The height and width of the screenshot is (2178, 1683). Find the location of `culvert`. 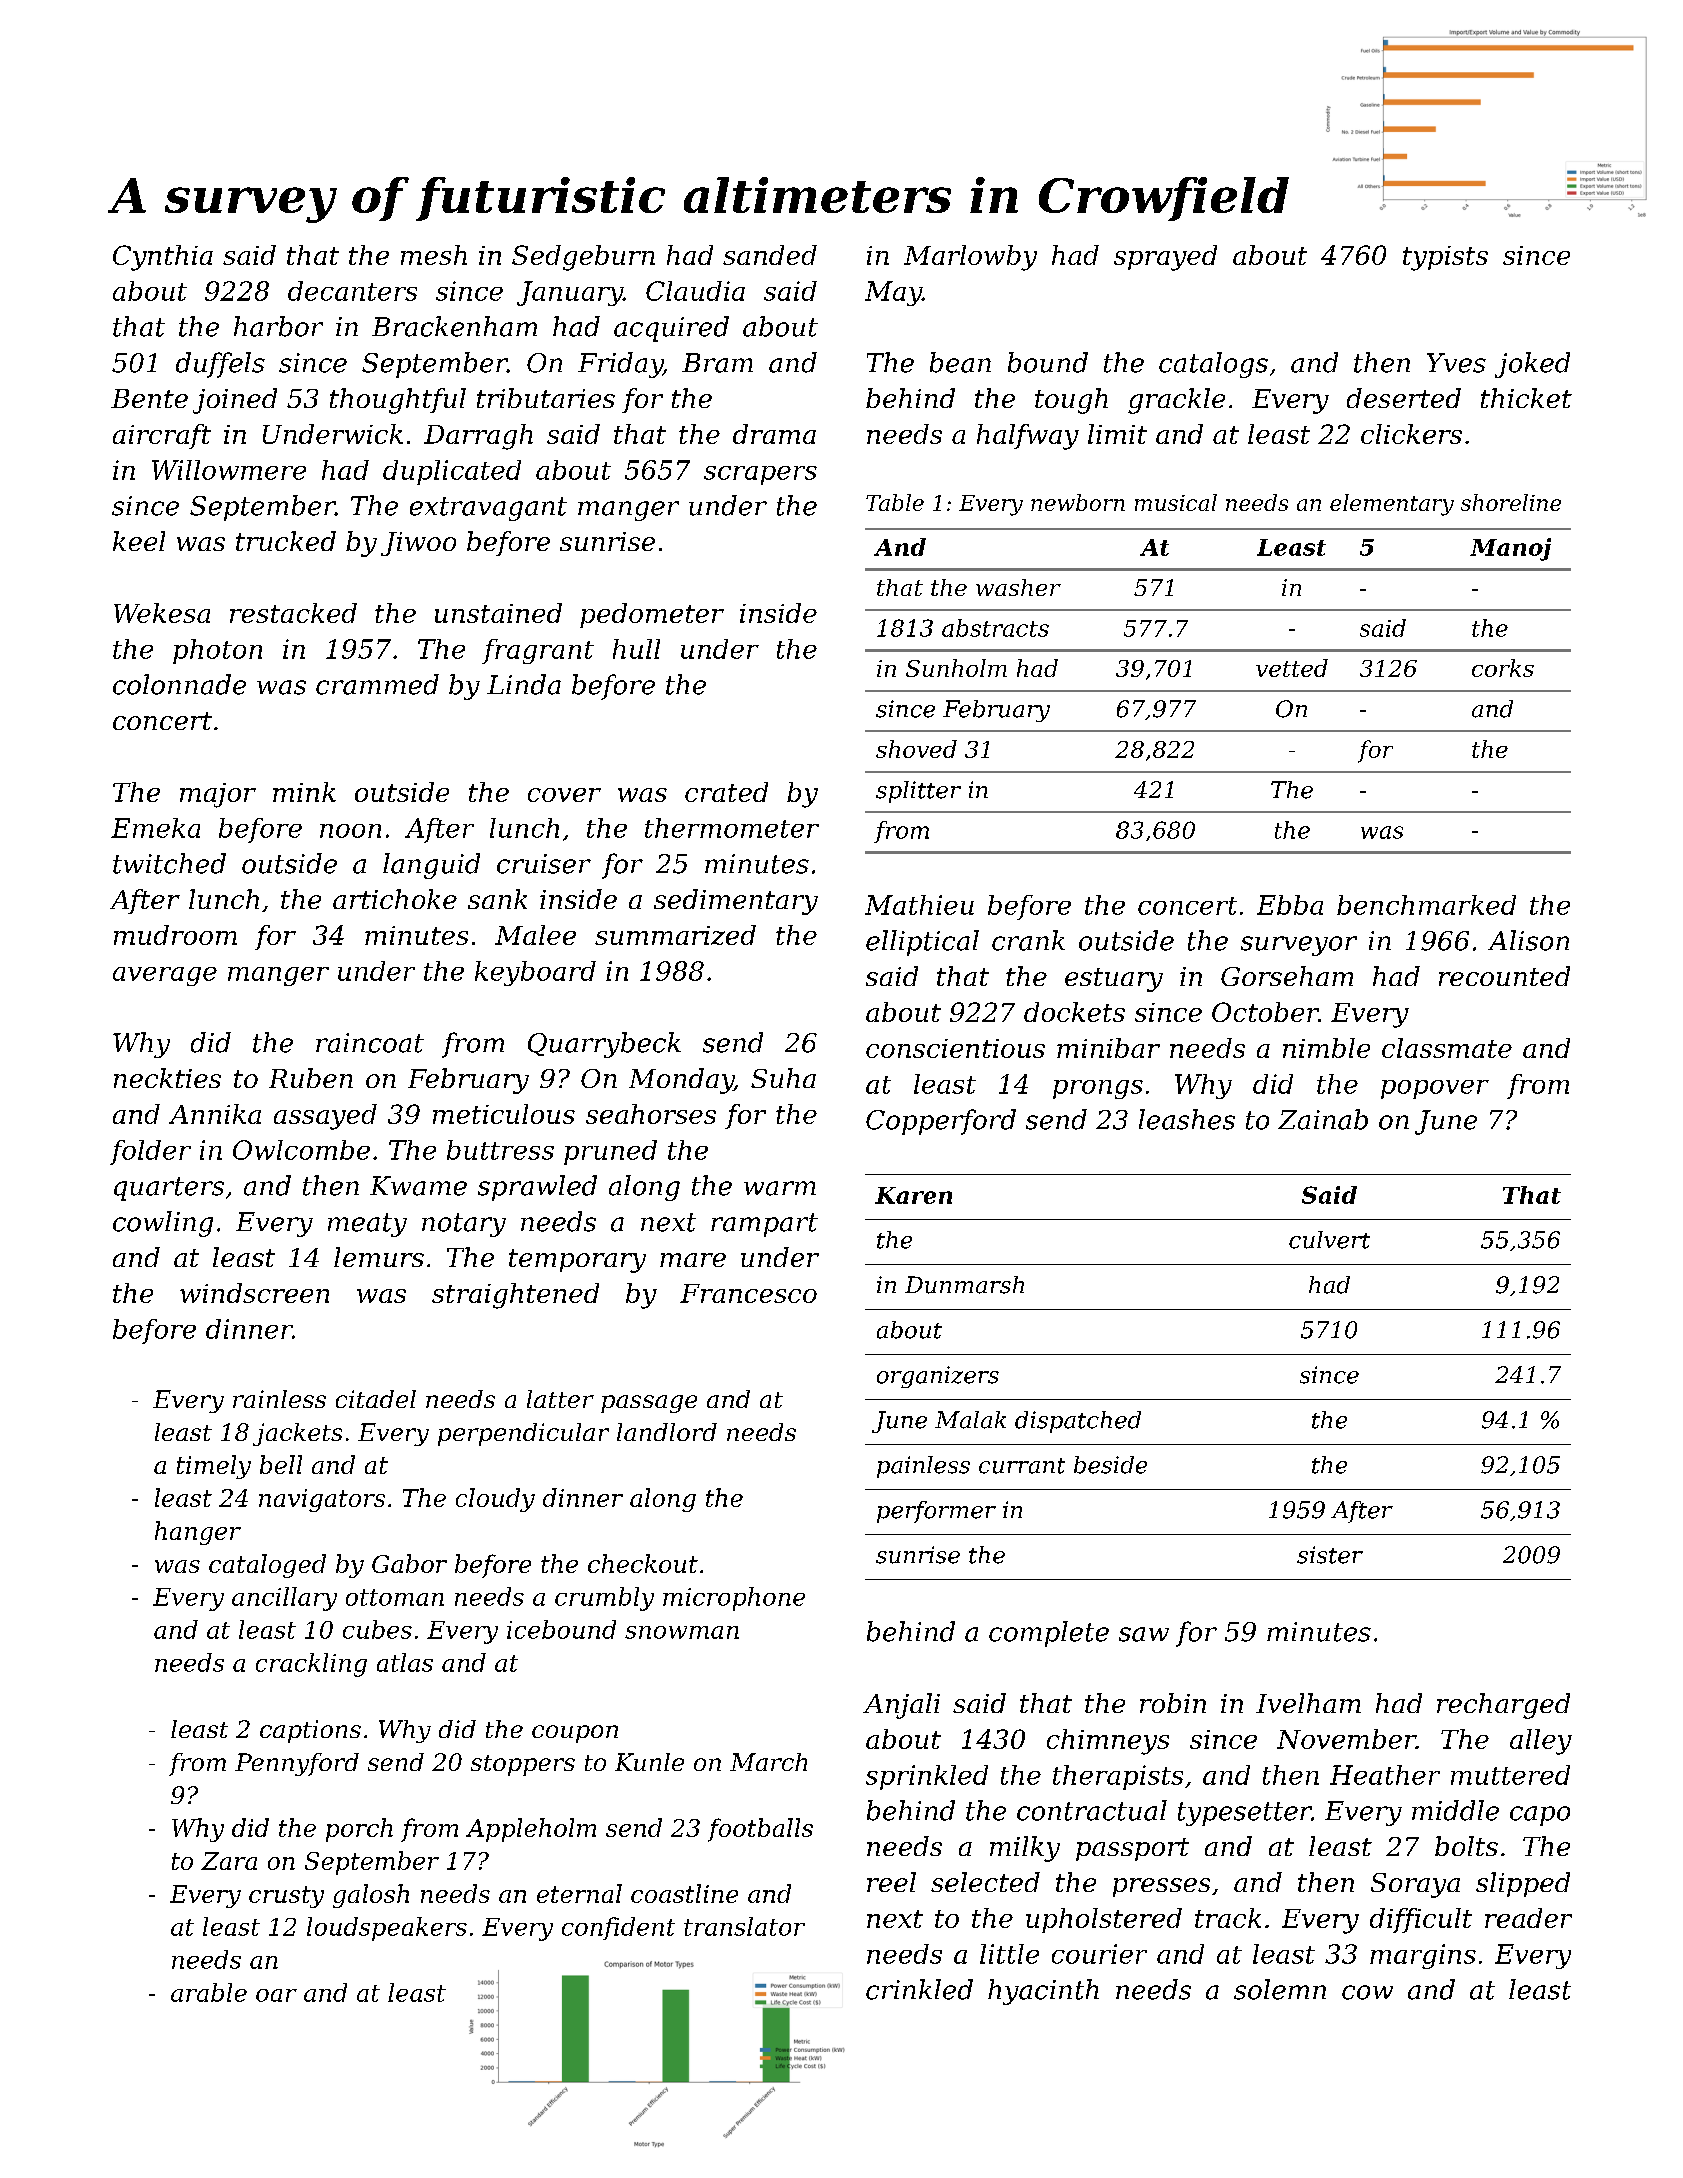

culvert is located at coordinates (1329, 1240).
